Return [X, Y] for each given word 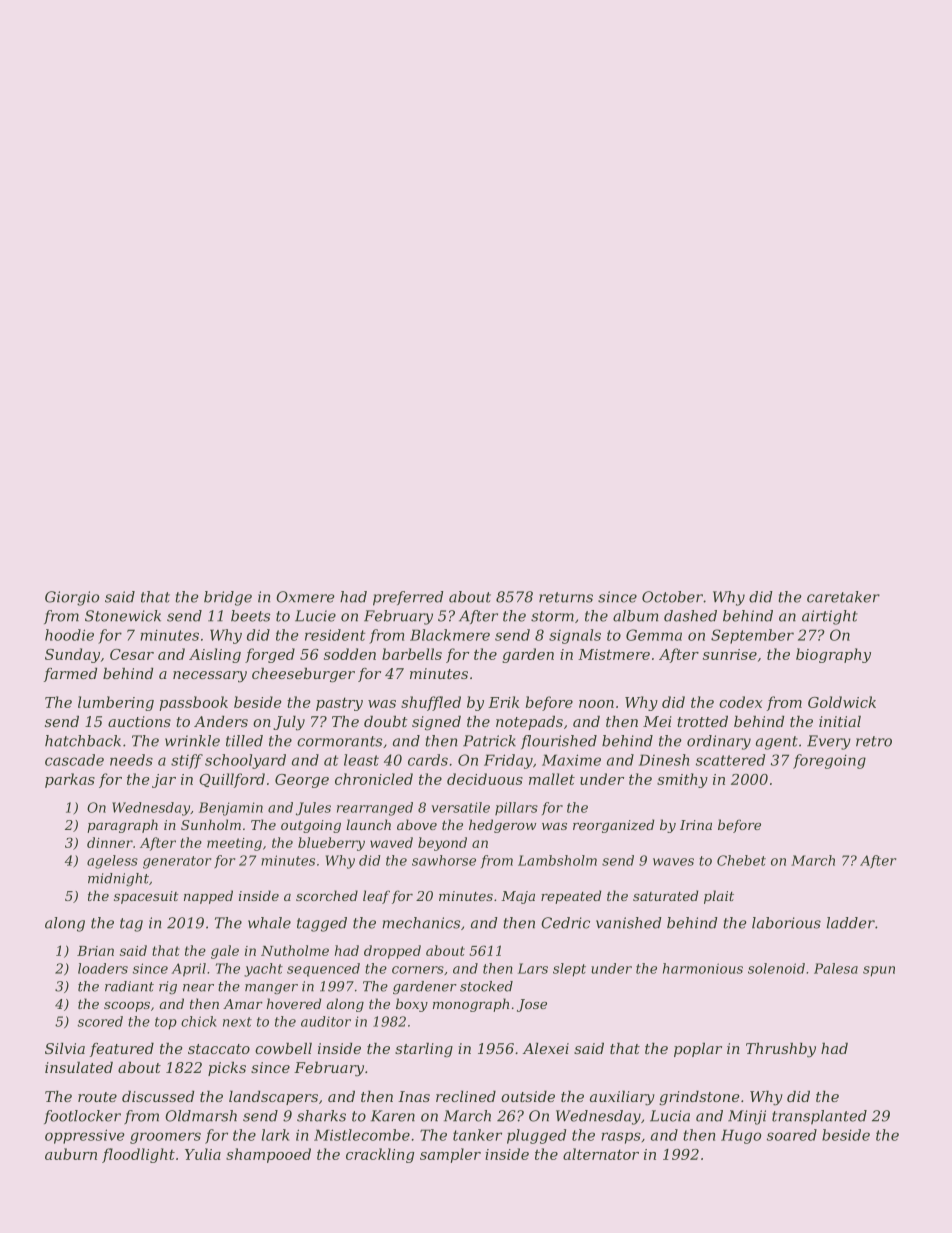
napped [208, 897]
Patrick [489, 741]
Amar [243, 1004]
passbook [194, 703]
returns [566, 597]
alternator [601, 1154]
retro [874, 741]
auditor [326, 1021]
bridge [228, 598]
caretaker [843, 597]
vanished [629, 923]
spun [879, 971]
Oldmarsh [201, 1116]
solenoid [776, 968]
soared [792, 1135]
